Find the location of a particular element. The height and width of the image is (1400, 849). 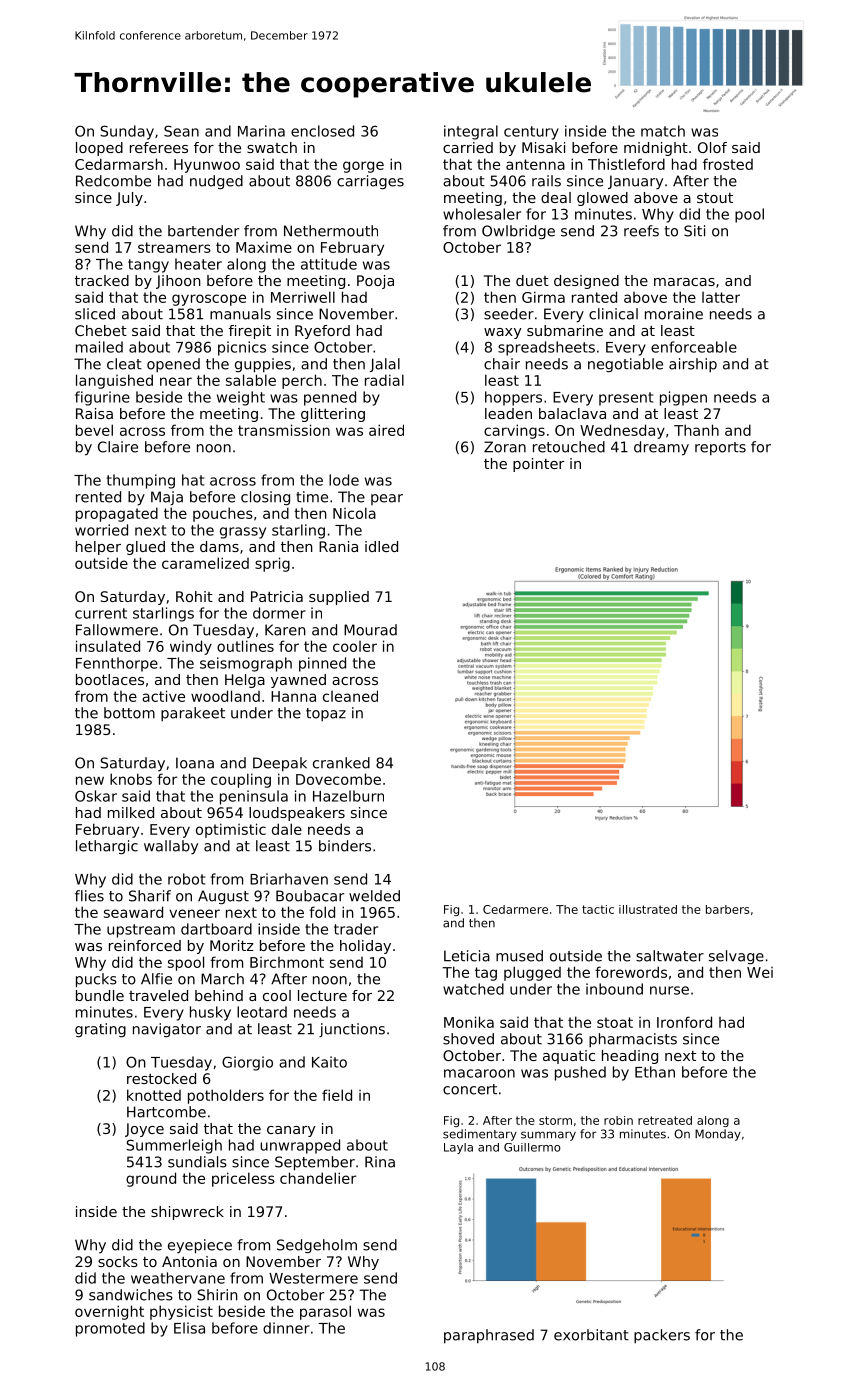

chandelier is located at coordinates (318, 1178).
